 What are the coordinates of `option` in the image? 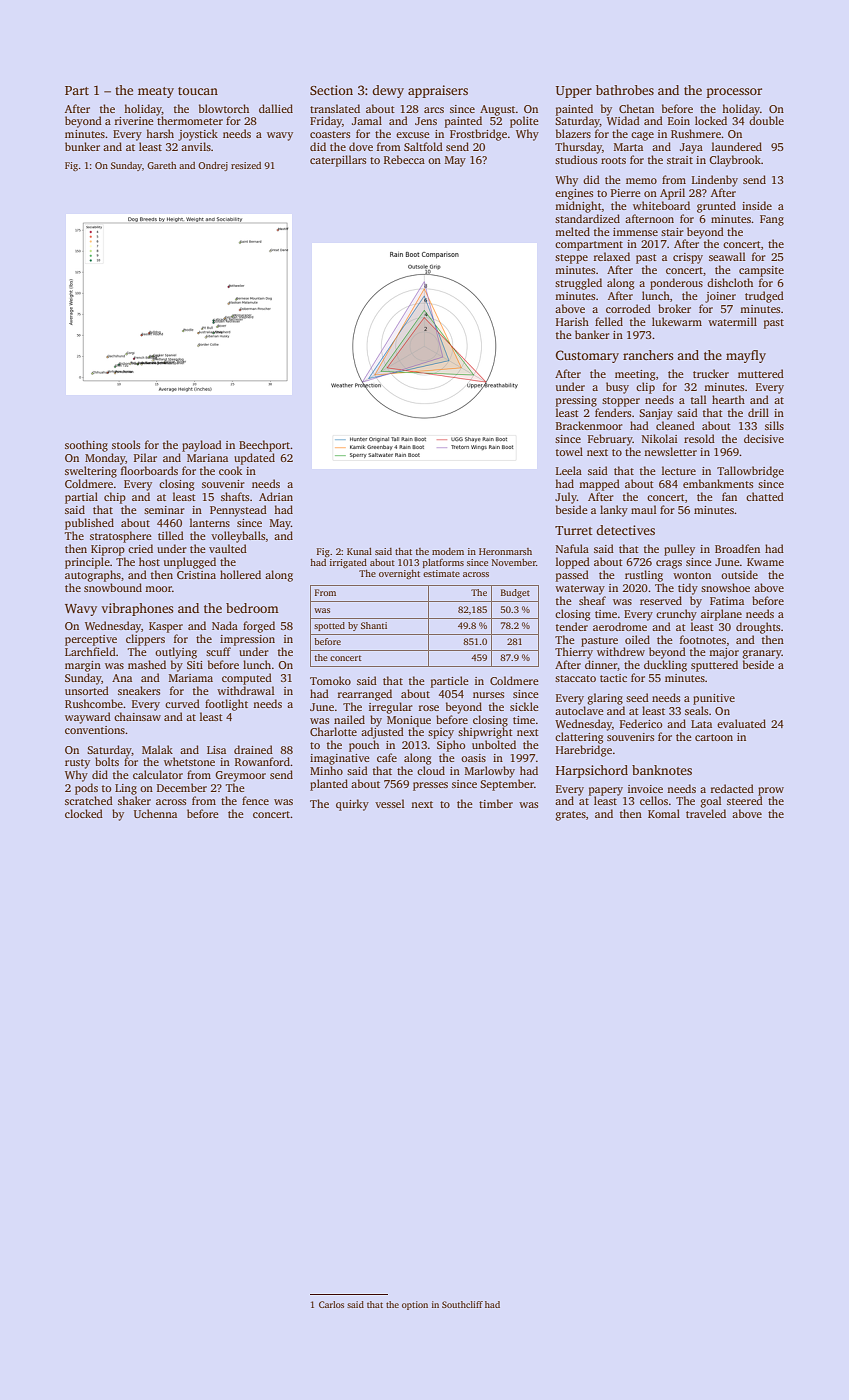 It's located at (415, 1305).
